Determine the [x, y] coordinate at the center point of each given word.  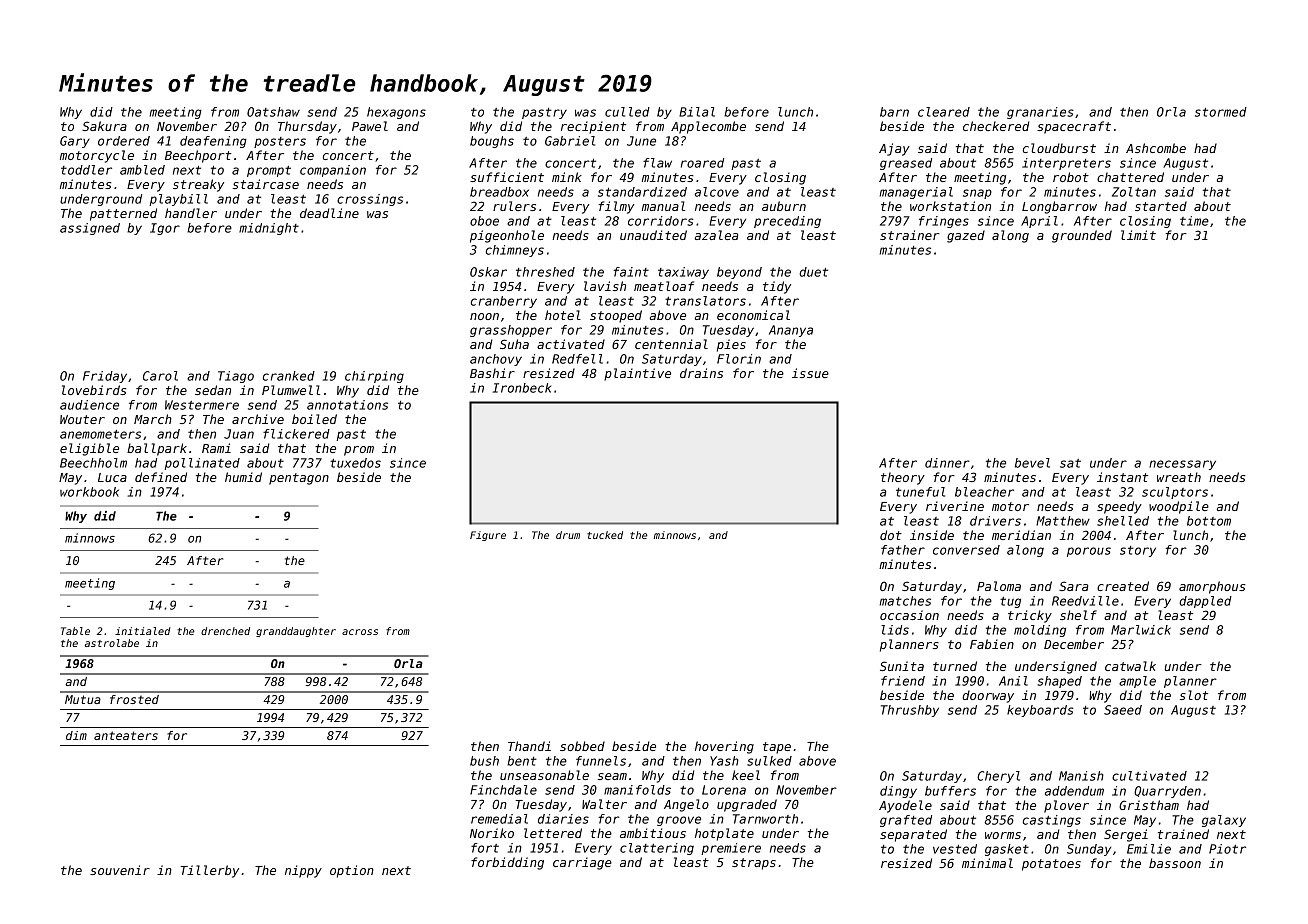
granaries [1040, 113]
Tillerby [209, 871]
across [360, 632]
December [1074, 644]
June [641, 141]
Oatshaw [273, 112]
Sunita [902, 666]
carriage [582, 863]
